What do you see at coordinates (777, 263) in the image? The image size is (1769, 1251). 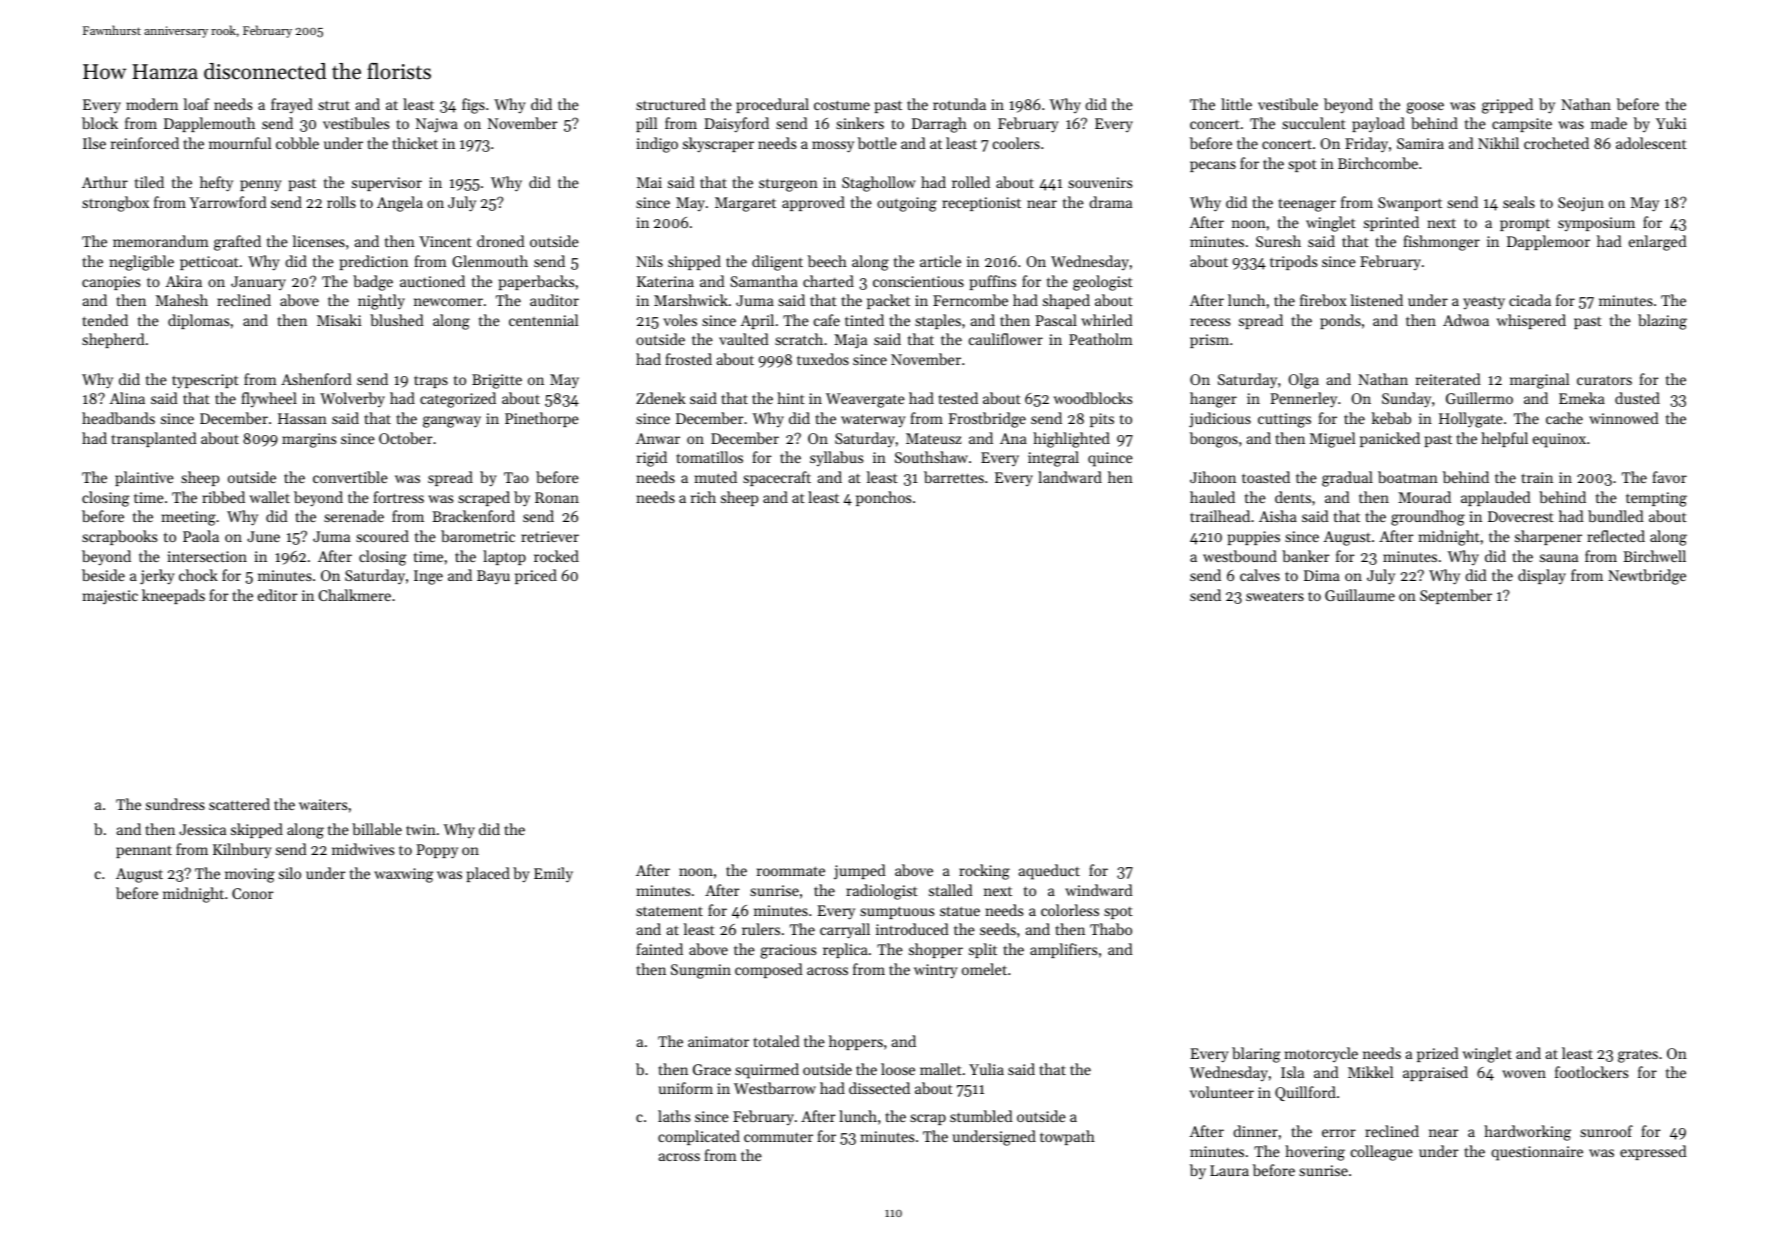 I see `diligent` at bounding box center [777, 263].
